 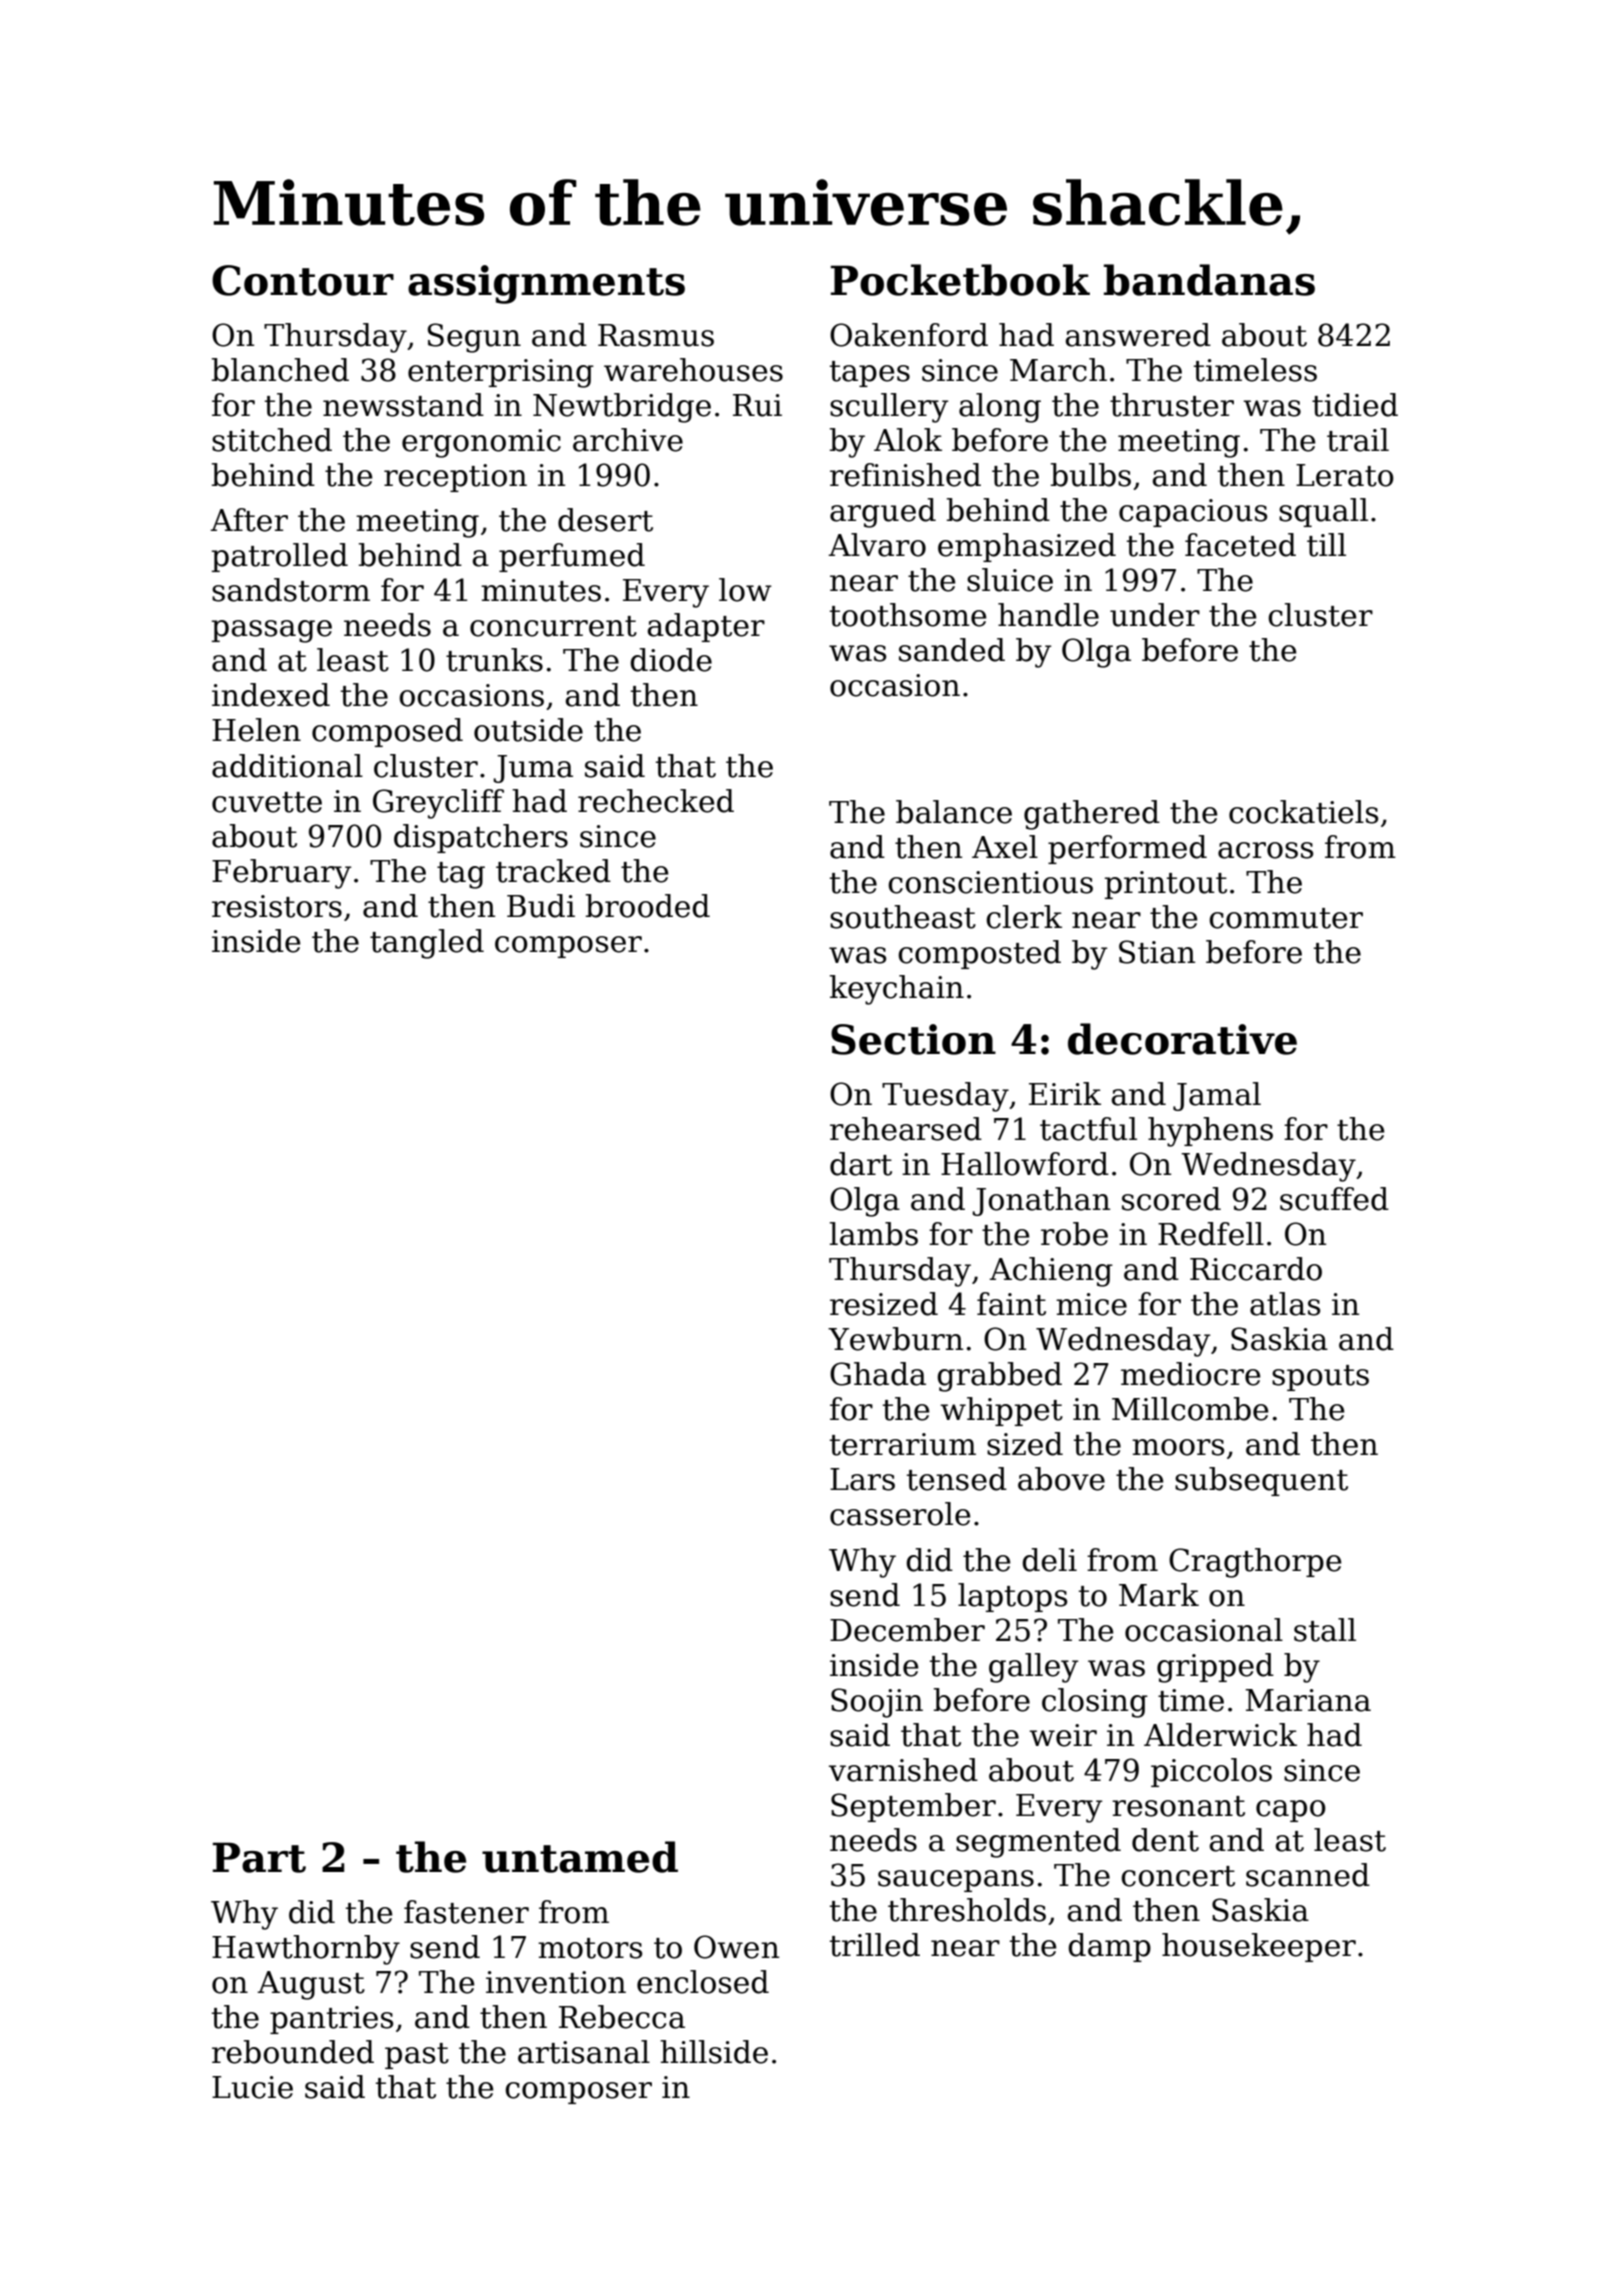 What do you see at coordinates (957, 1479) in the screenshot?
I see `tensed` at bounding box center [957, 1479].
